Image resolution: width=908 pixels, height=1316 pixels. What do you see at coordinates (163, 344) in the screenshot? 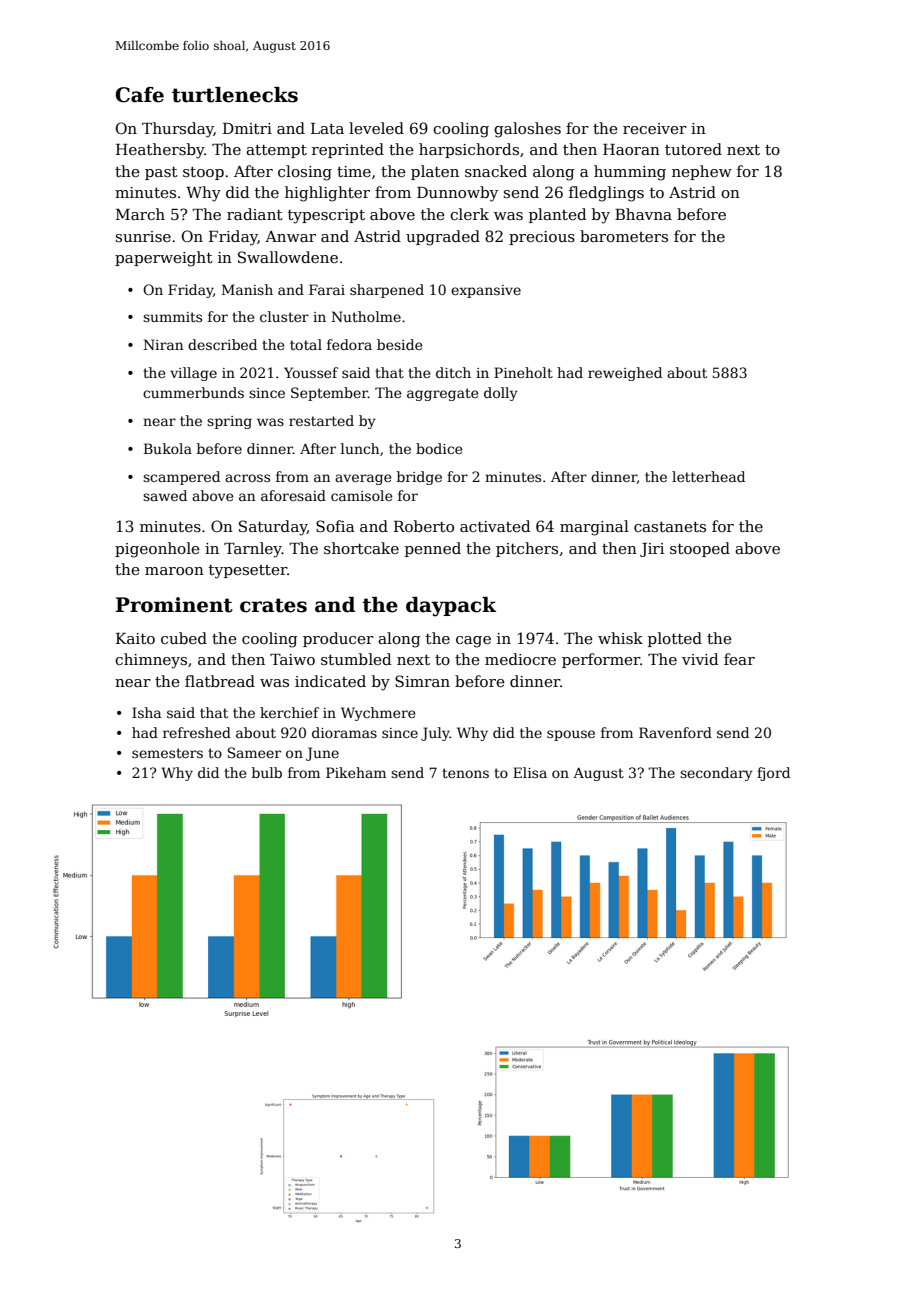
I see `Niran` at bounding box center [163, 344].
